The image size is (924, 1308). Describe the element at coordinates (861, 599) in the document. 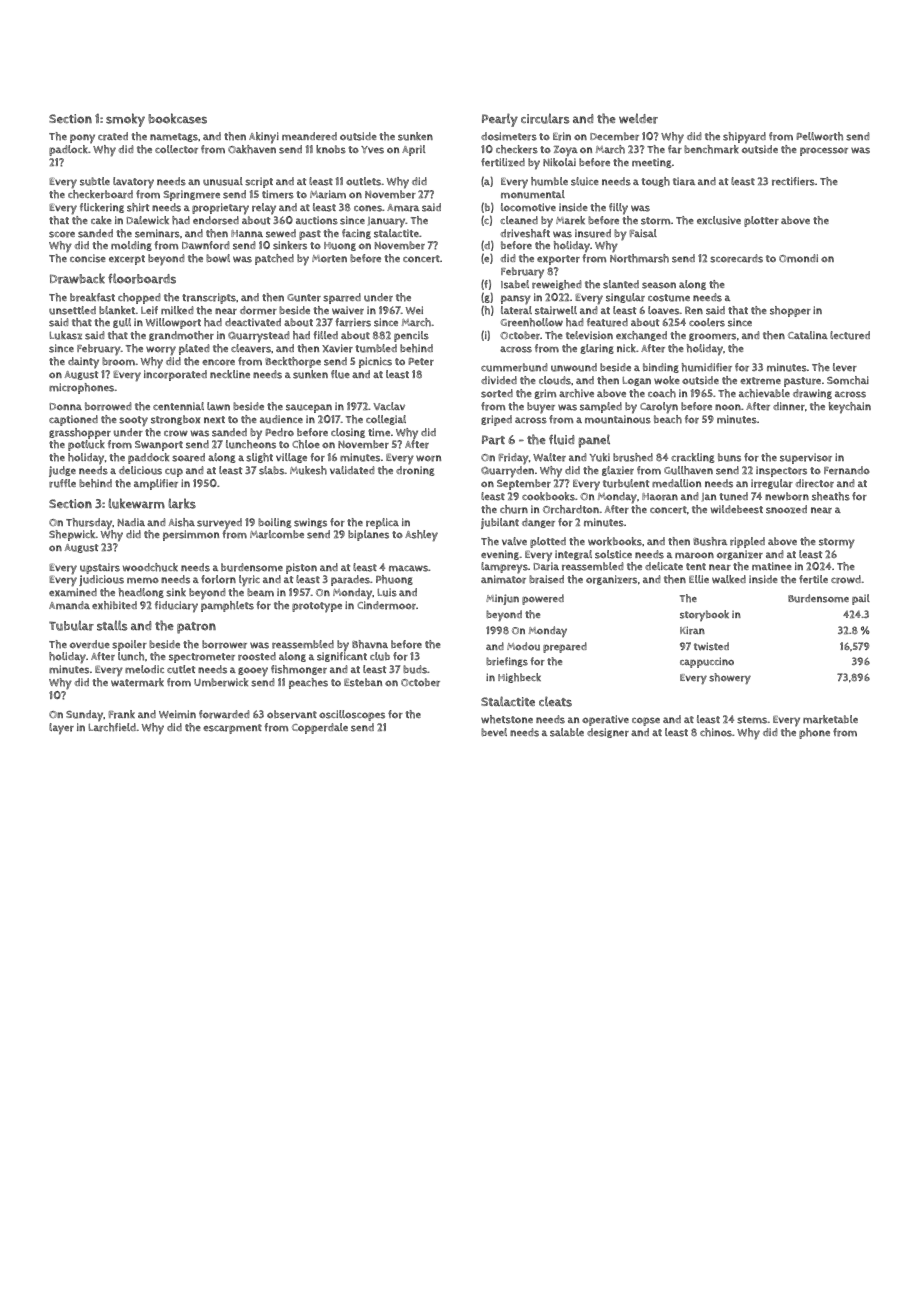

I see `pail` at that location.
